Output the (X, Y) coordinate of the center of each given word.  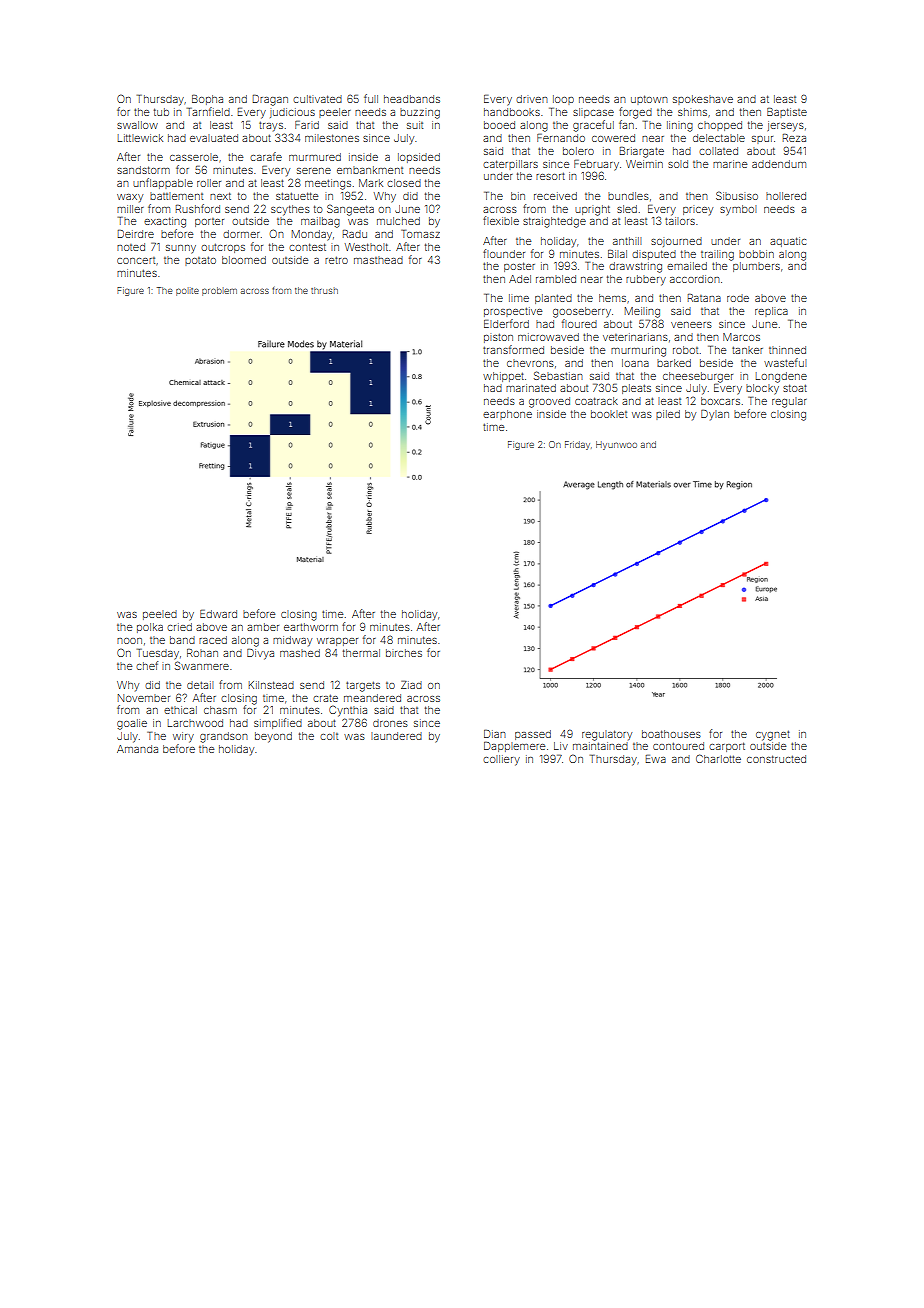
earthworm (311, 627)
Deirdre (136, 234)
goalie (132, 724)
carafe (266, 156)
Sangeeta (350, 210)
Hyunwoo (616, 445)
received (555, 196)
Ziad (411, 685)
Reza (794, 138)
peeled (160, 615)
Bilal (617, 254)
